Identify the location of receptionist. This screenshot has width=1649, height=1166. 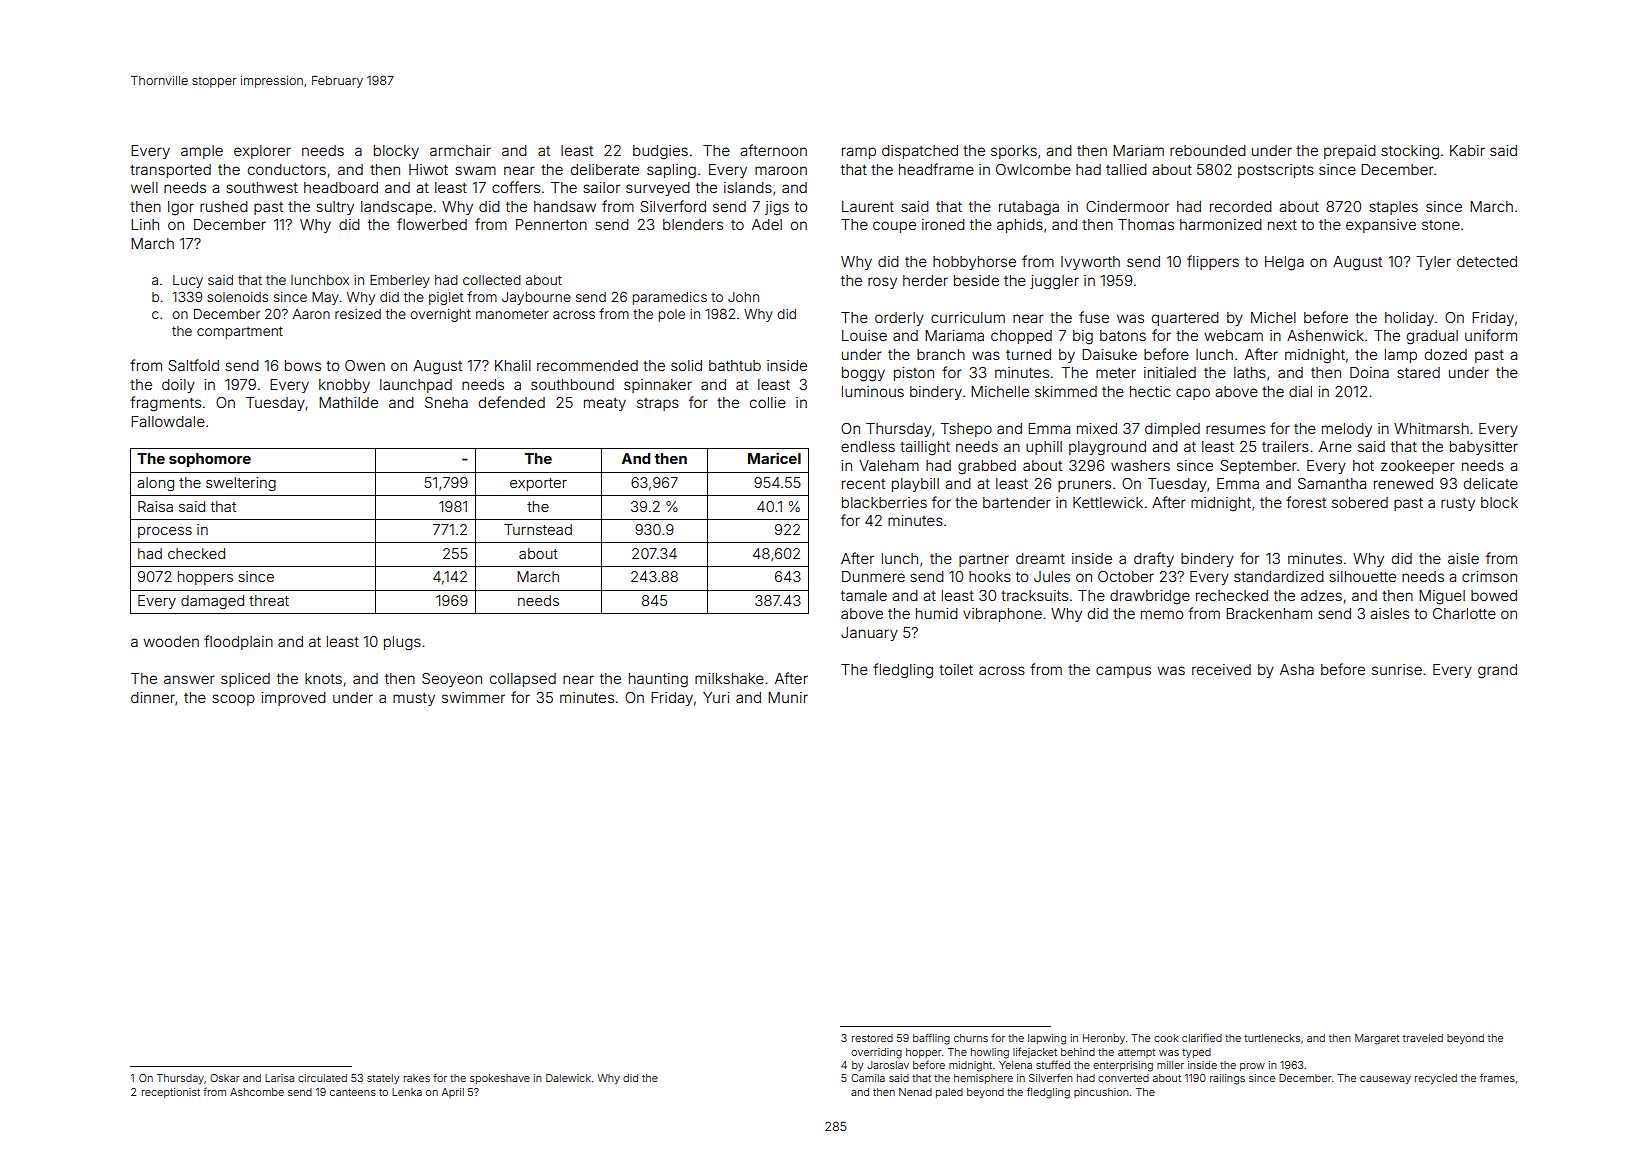
(171, 1093).
